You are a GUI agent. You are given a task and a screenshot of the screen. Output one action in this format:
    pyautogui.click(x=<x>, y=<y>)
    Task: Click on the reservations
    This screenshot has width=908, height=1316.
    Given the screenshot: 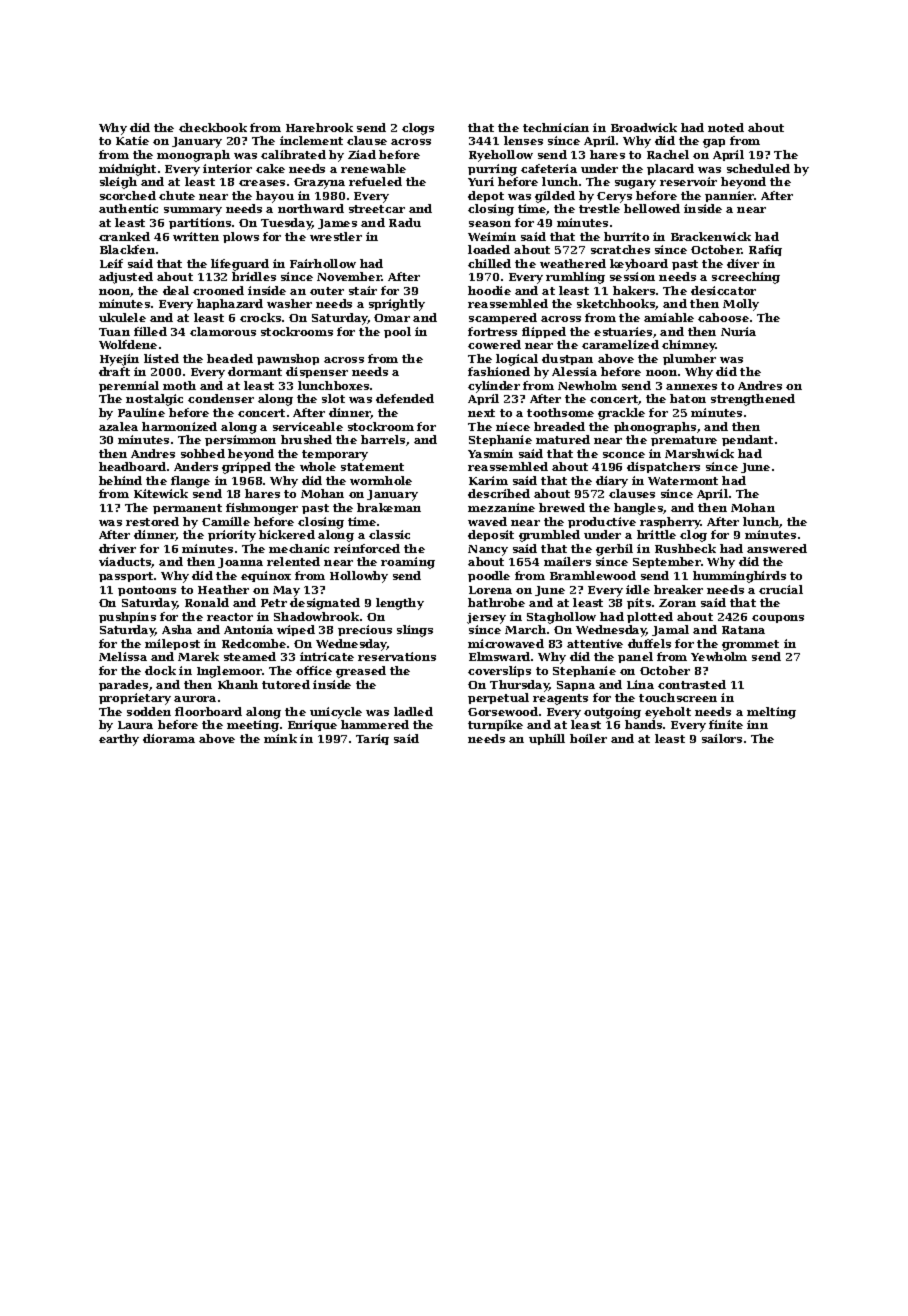 What is the action you would take?
    pyautogui.click(x=397, y=656)
